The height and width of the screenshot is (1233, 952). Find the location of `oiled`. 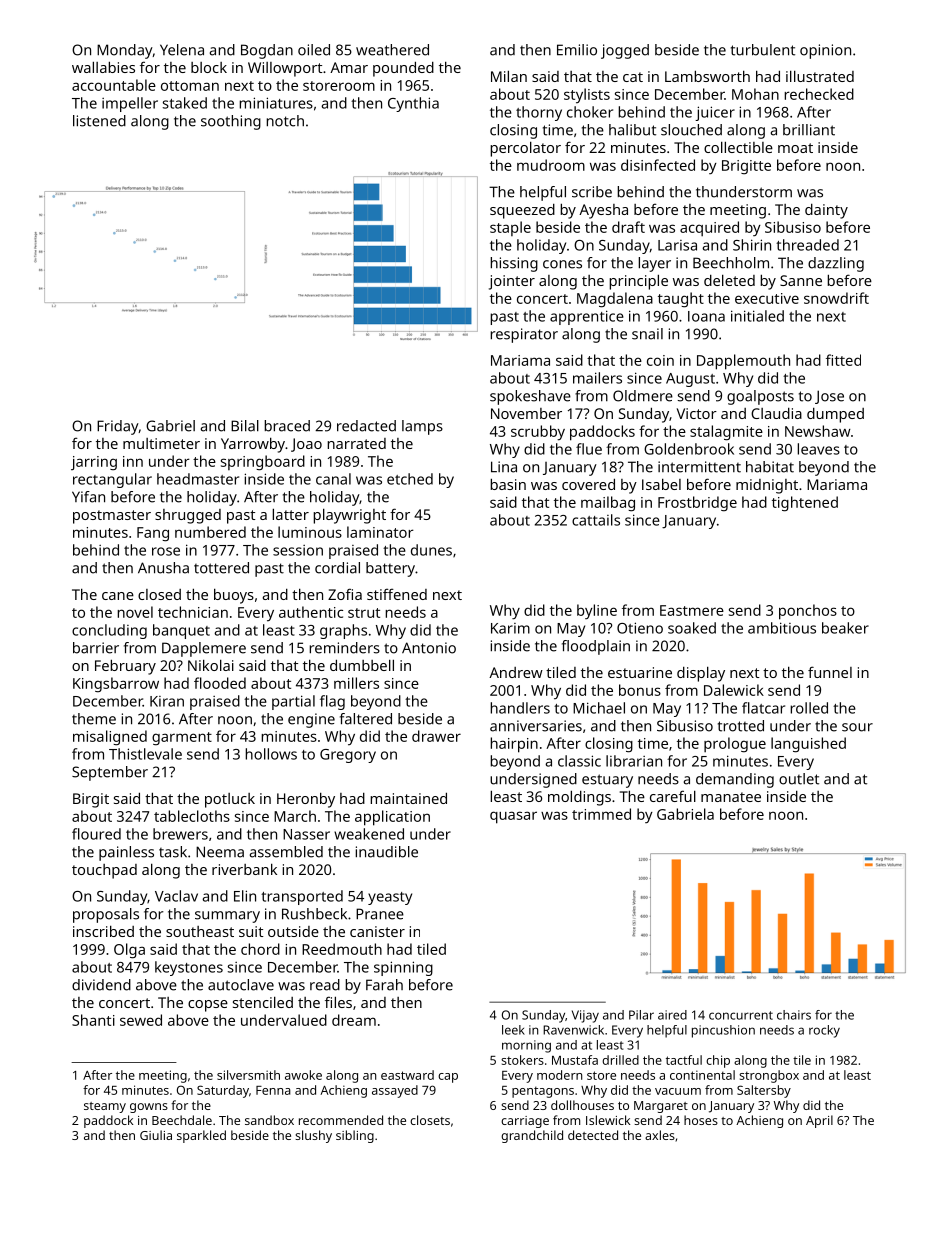

oiled is located at coordinates (314, 50).
